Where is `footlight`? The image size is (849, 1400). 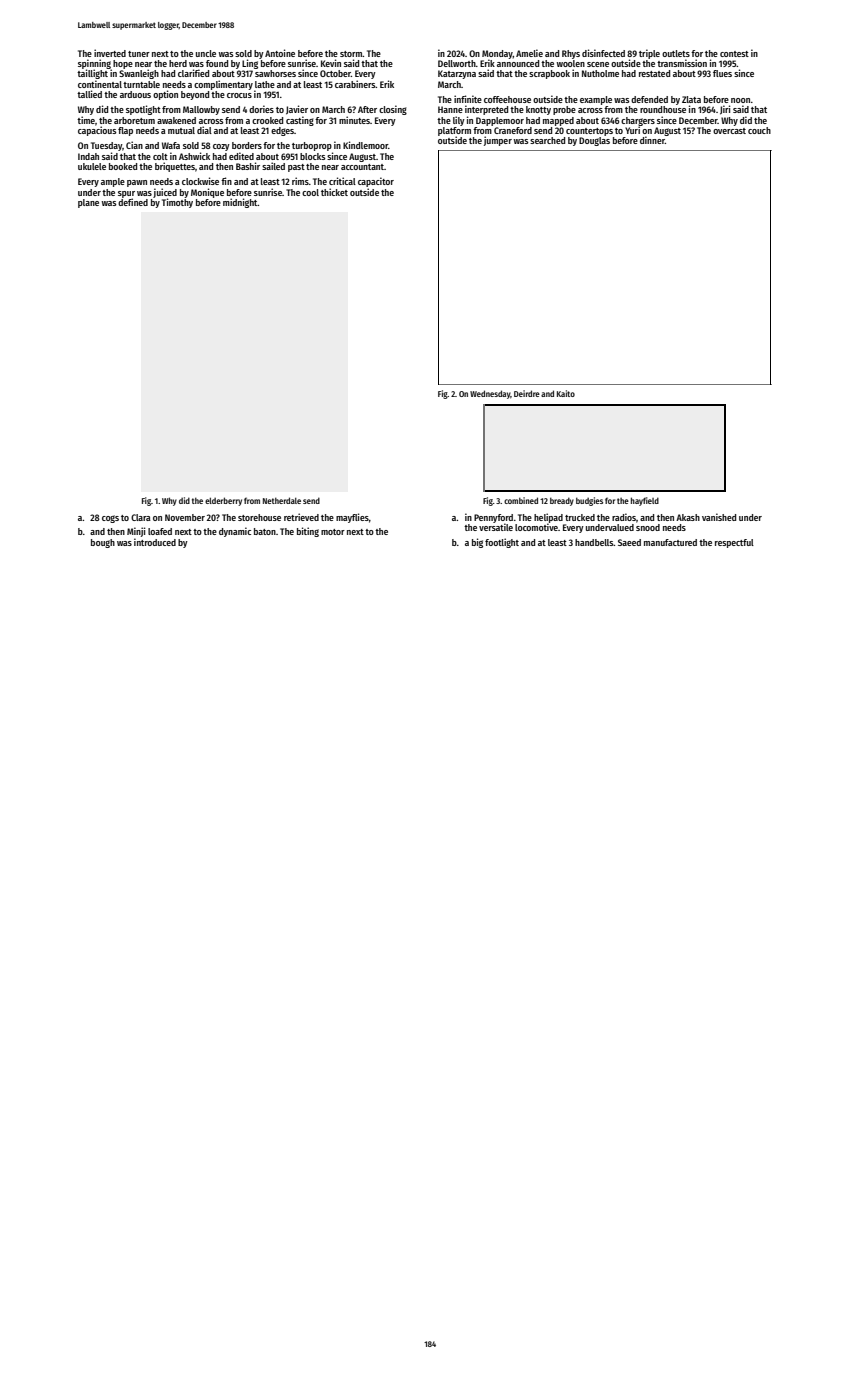
footlight is located at coordinates (502, 543).
